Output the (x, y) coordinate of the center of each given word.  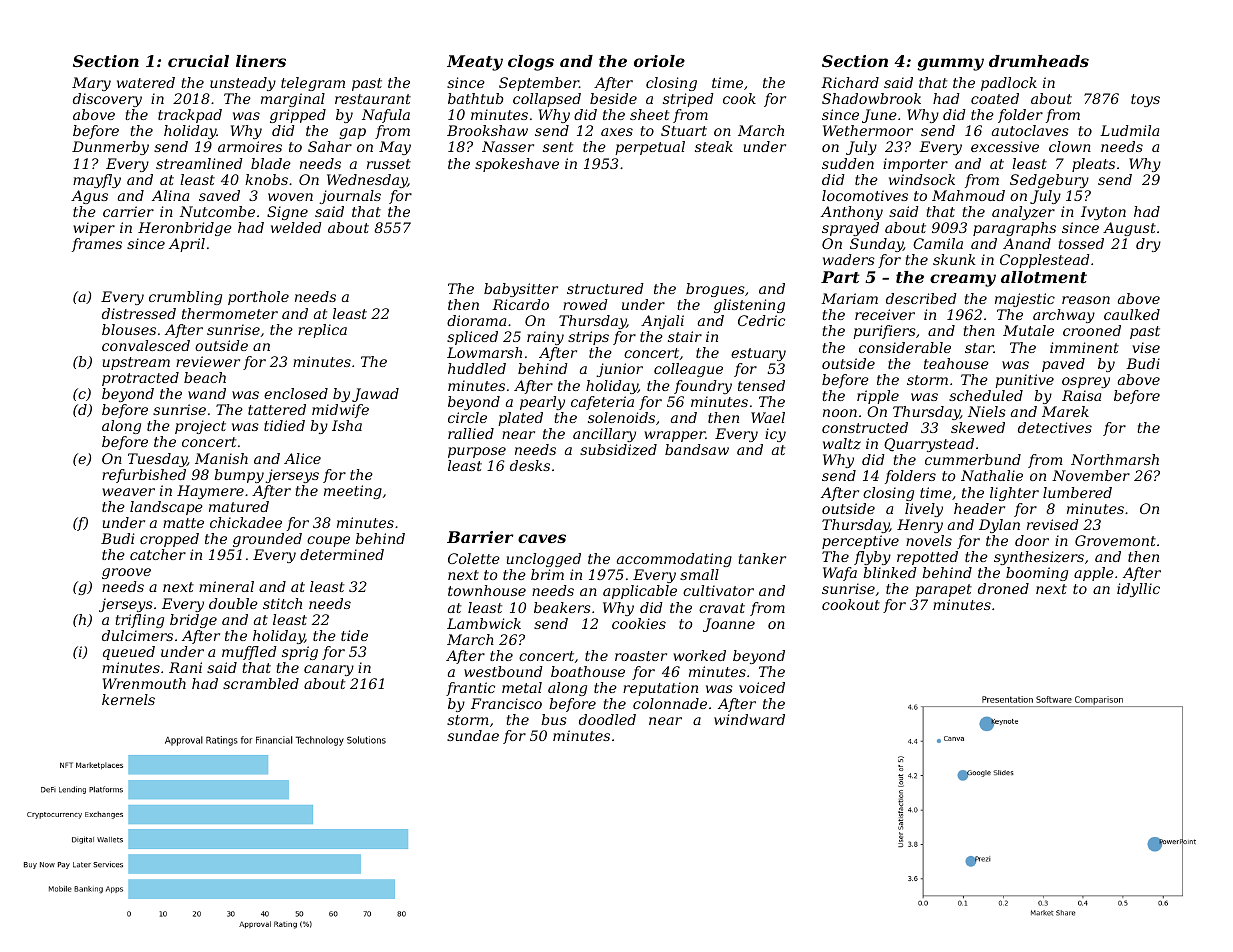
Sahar (330, 146)
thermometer (230, 313)
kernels (128, 699)
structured (605, 288)
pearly (542, 403)
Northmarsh (1115, 459)
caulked (1132, 314)
